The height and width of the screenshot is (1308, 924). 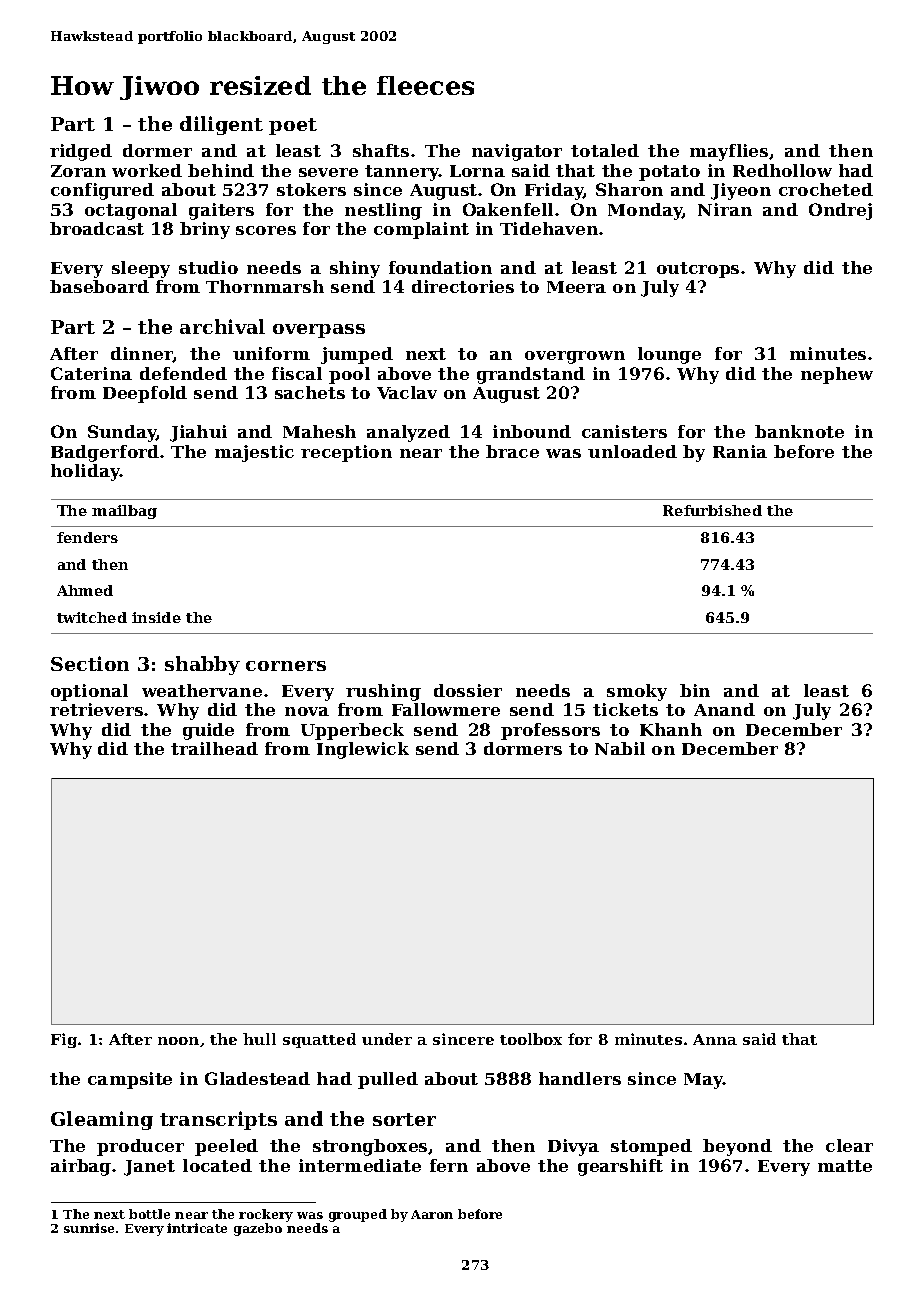 I want to click on worked, so click(x=147, y=170).
